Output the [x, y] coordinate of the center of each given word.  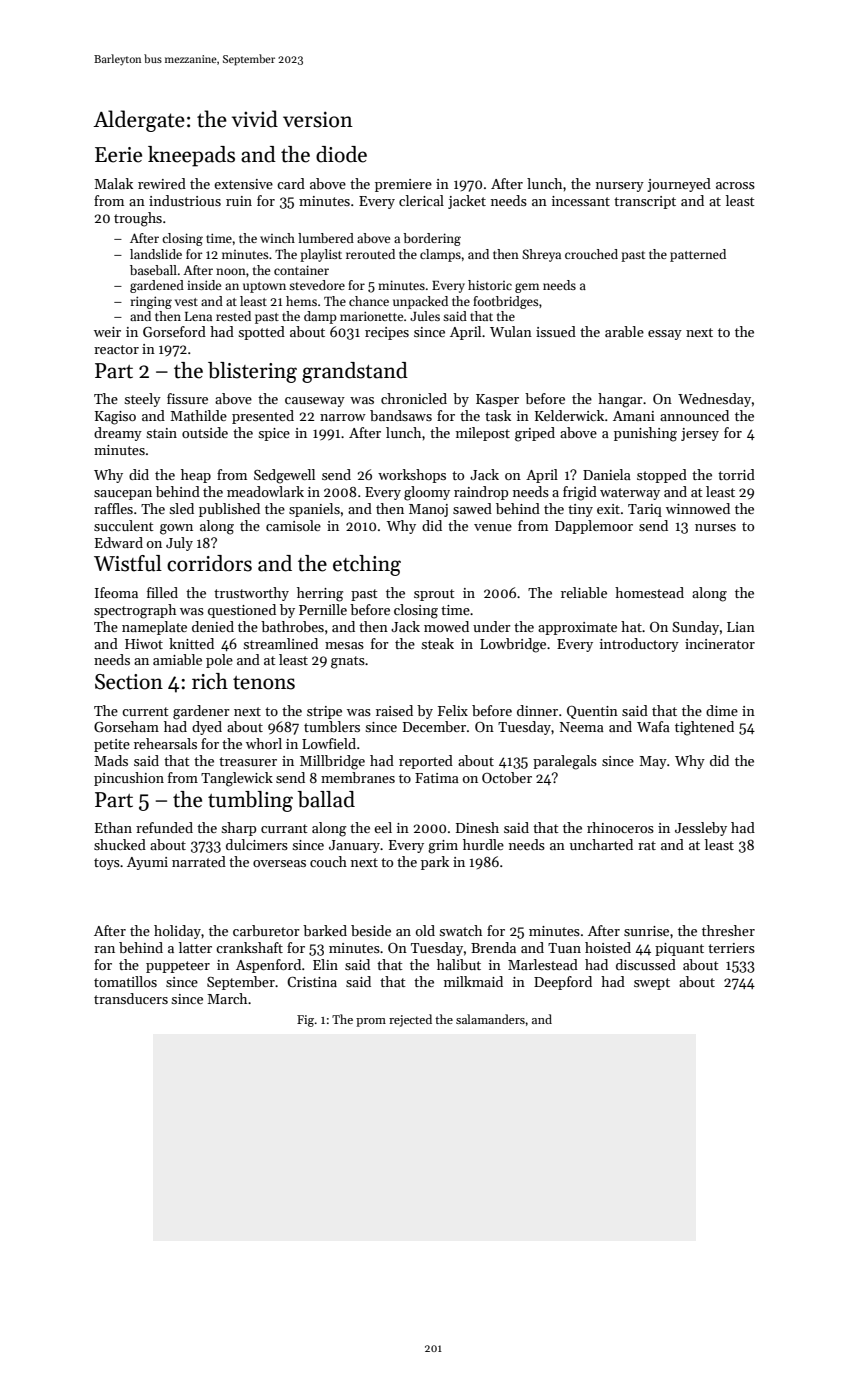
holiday [177, 932]
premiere [403, 185]
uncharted [601, 844]
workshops [412, 476]
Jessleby [701, 829]
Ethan [113, 827]
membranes [358, 777]
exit [608, 509]
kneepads [191, 156]
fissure [187, 398]
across [735, 185]
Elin [325, 964]
